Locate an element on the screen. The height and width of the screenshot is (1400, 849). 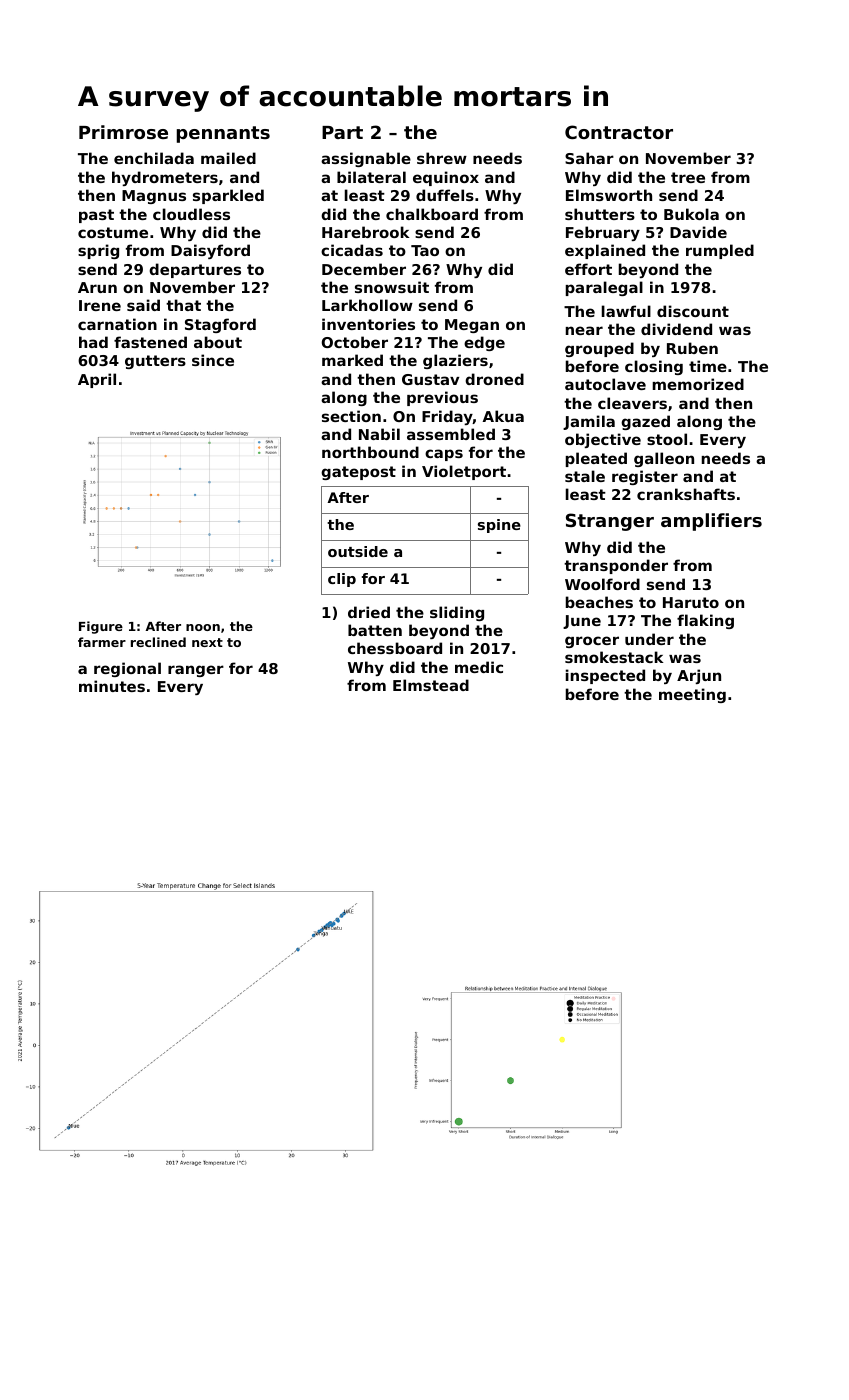
Arun is located at coordinates (97, 287).
